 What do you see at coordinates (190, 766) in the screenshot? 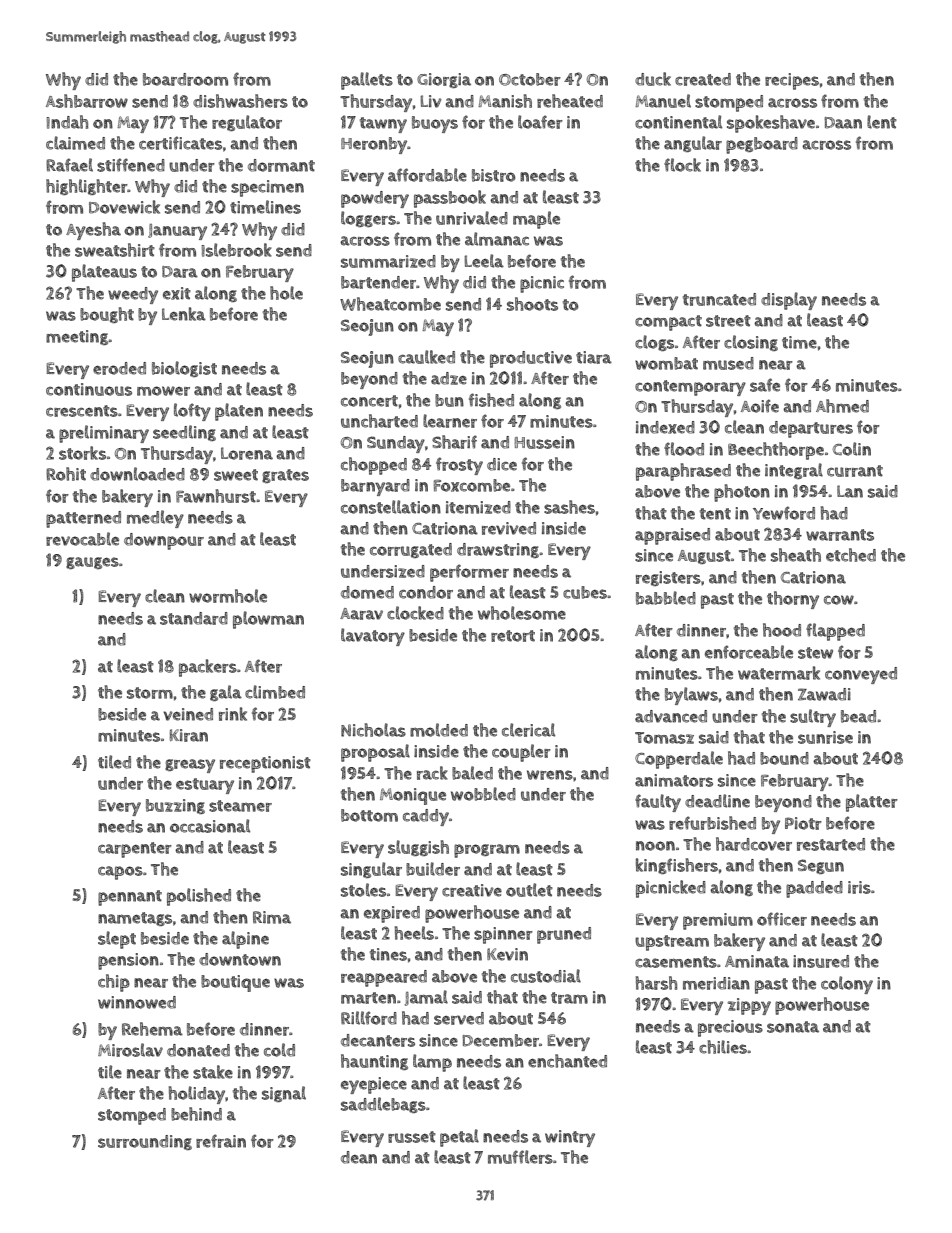
I see `greasy` at bounding box center [190, 766].
